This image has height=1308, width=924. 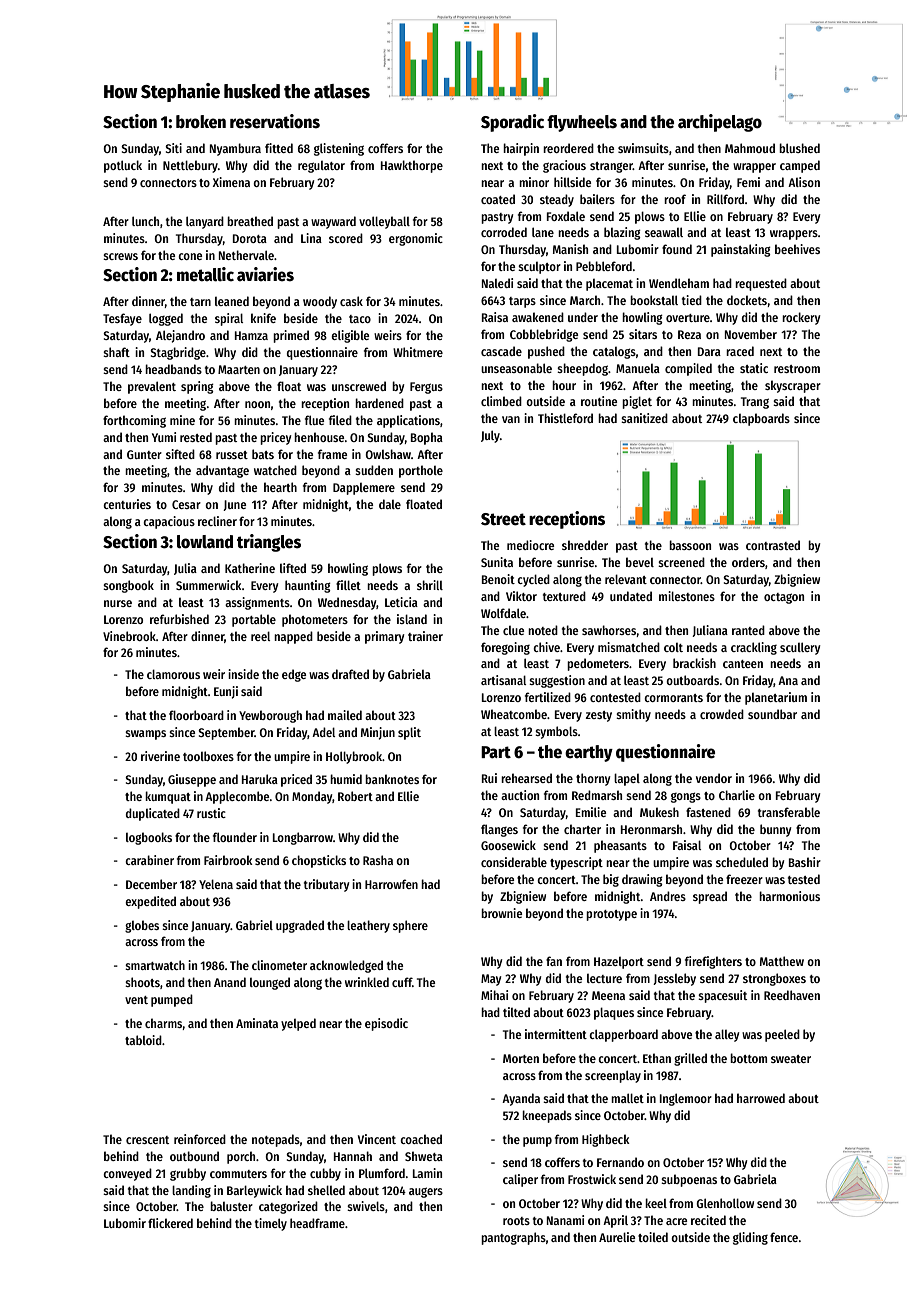 I want to click on globes, so click(x=142, y=926).
